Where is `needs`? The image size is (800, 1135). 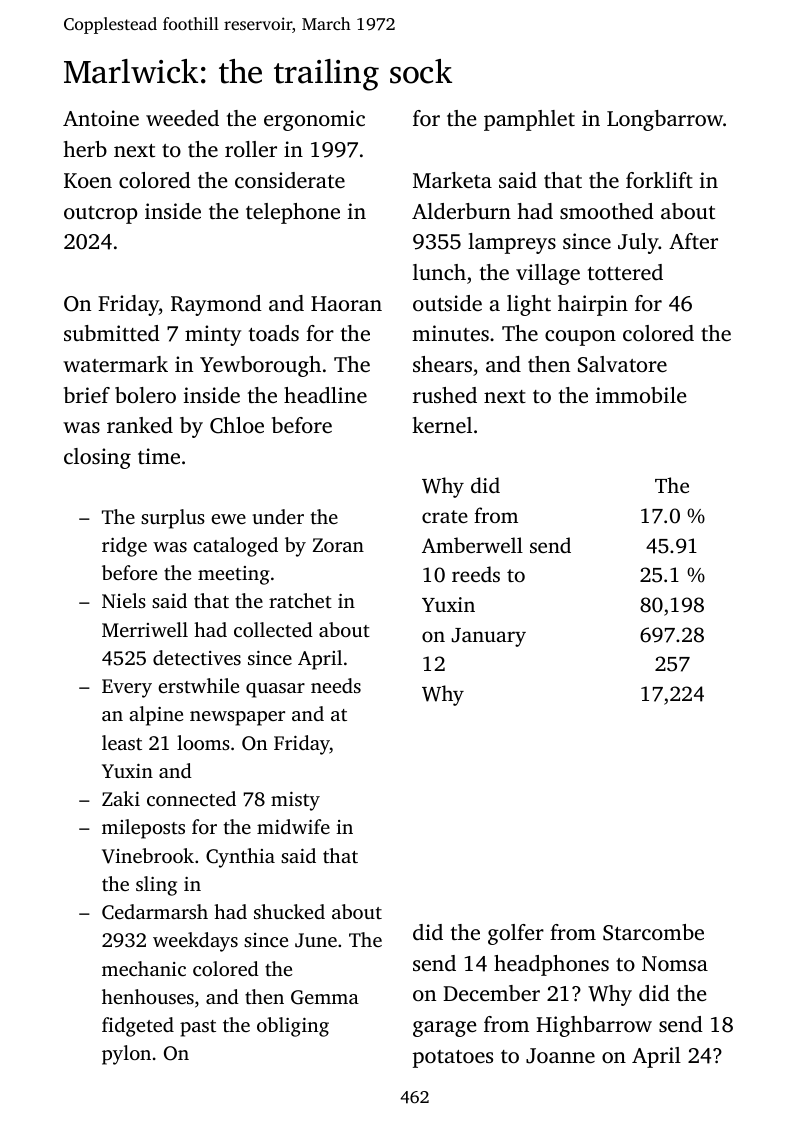
needs is located at coordinates (336, 685).
